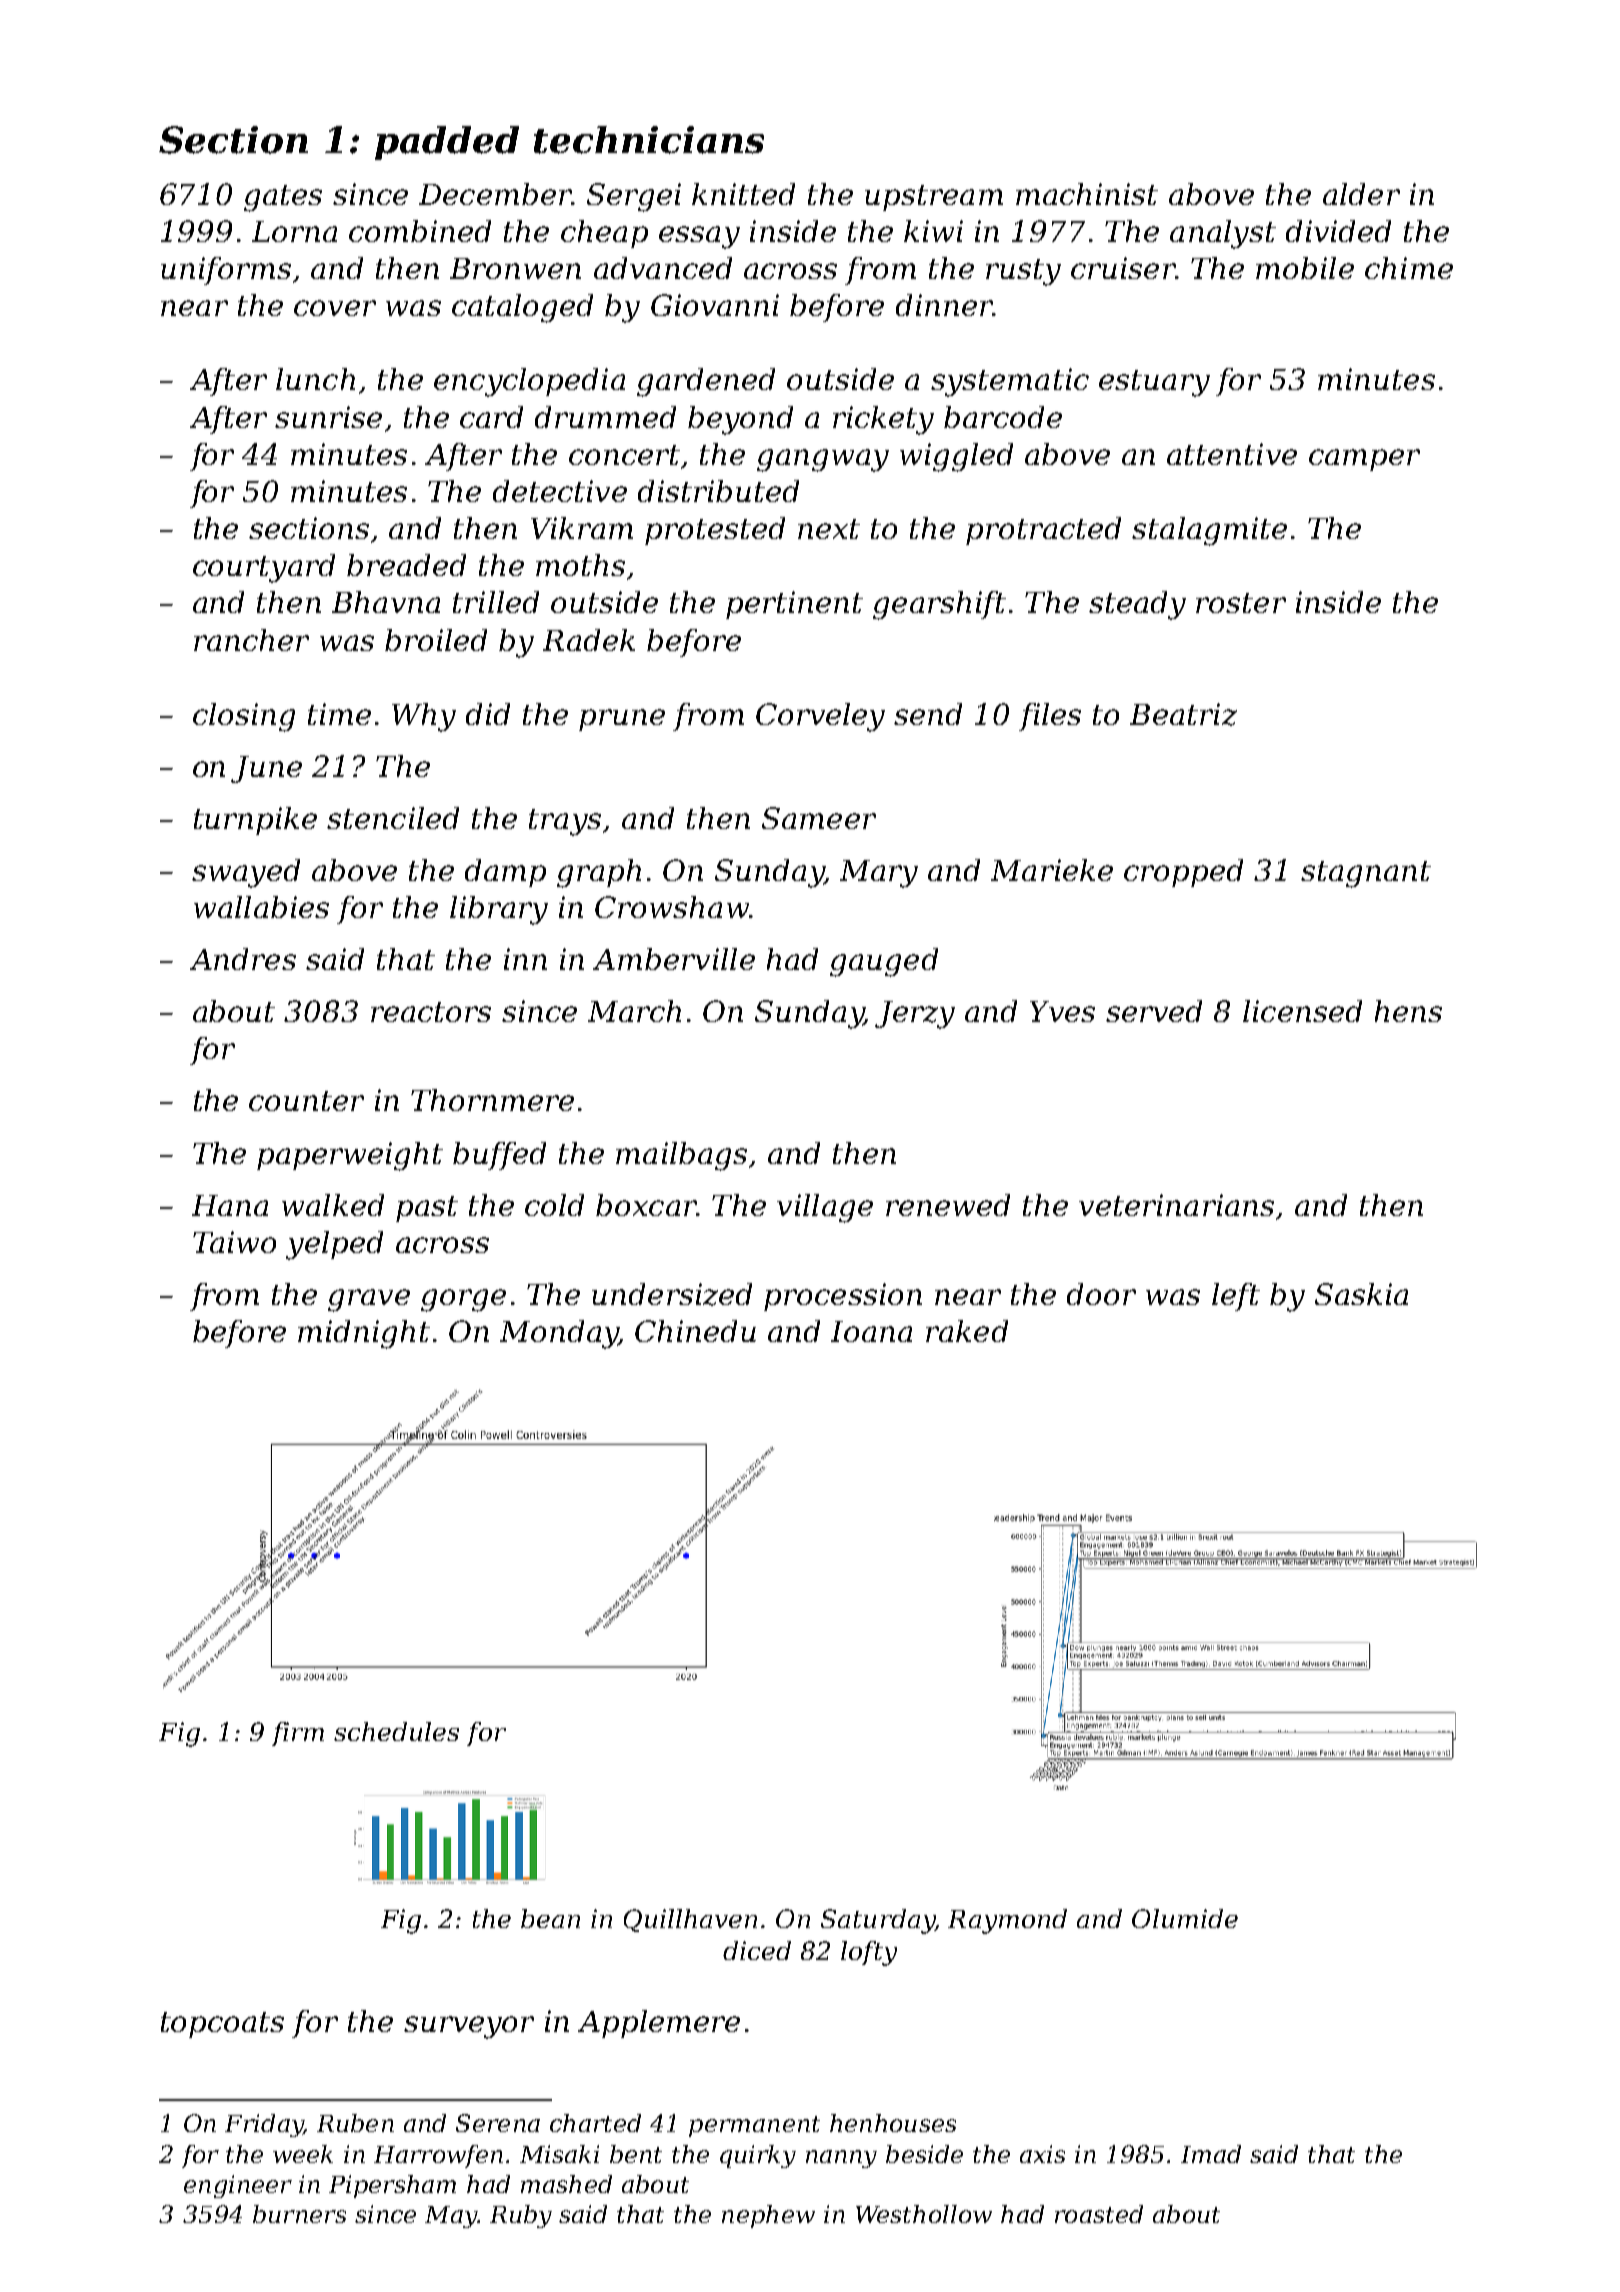 This image has height=2292, width=1620. What do you see at coordinates (447, 143) in the image?
I see `padded` at bounding box center [447, 143].
